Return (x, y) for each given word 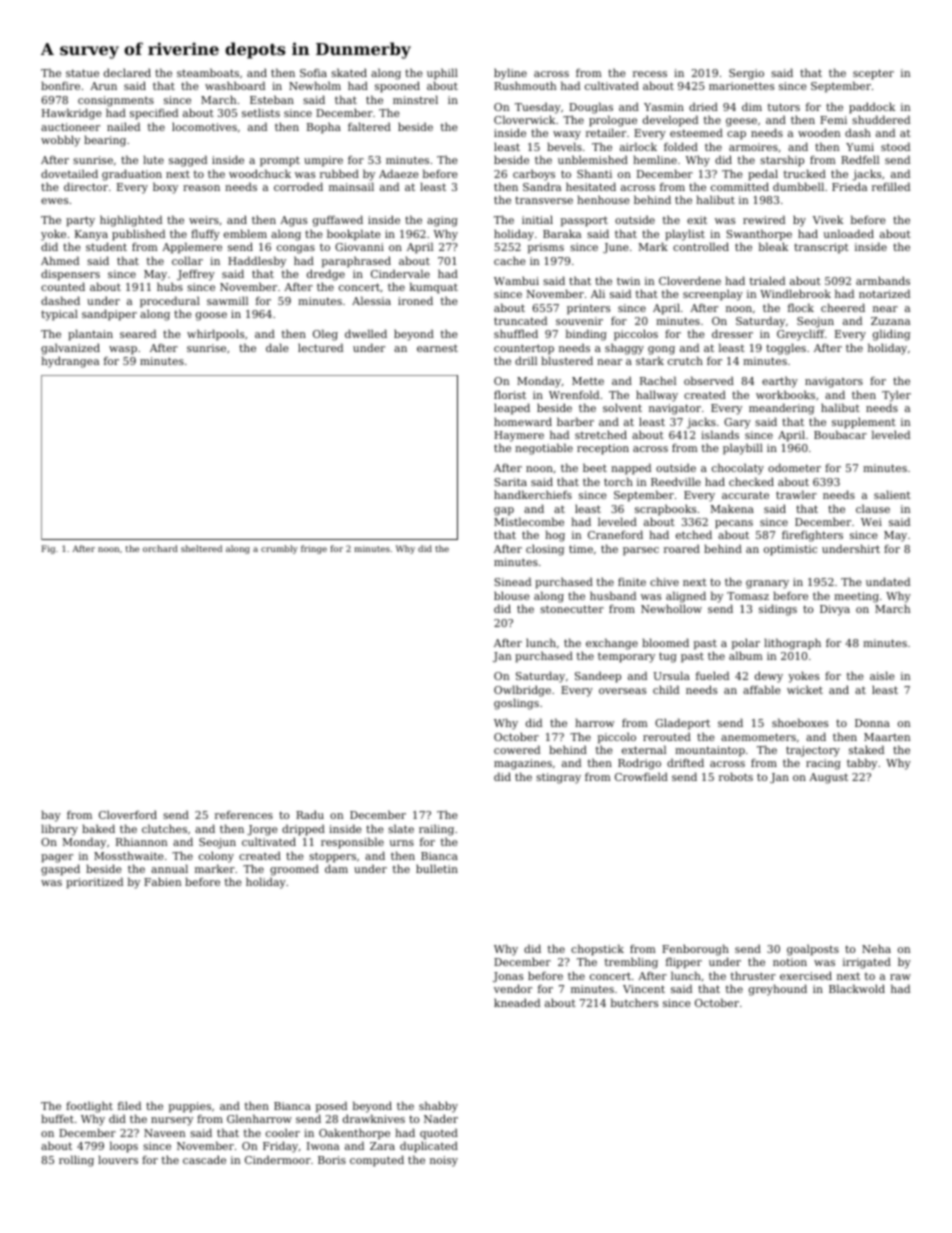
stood (895, 146)
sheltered (201, 548)
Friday (280, 1147)
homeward (523, 421)
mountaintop (710, 751)
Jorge (262, 830)
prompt (280, 161)
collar (187, 260)
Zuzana (890, 321)
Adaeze (399, 173)
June (616, 248)
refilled (891, 186)
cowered (517, 749)
